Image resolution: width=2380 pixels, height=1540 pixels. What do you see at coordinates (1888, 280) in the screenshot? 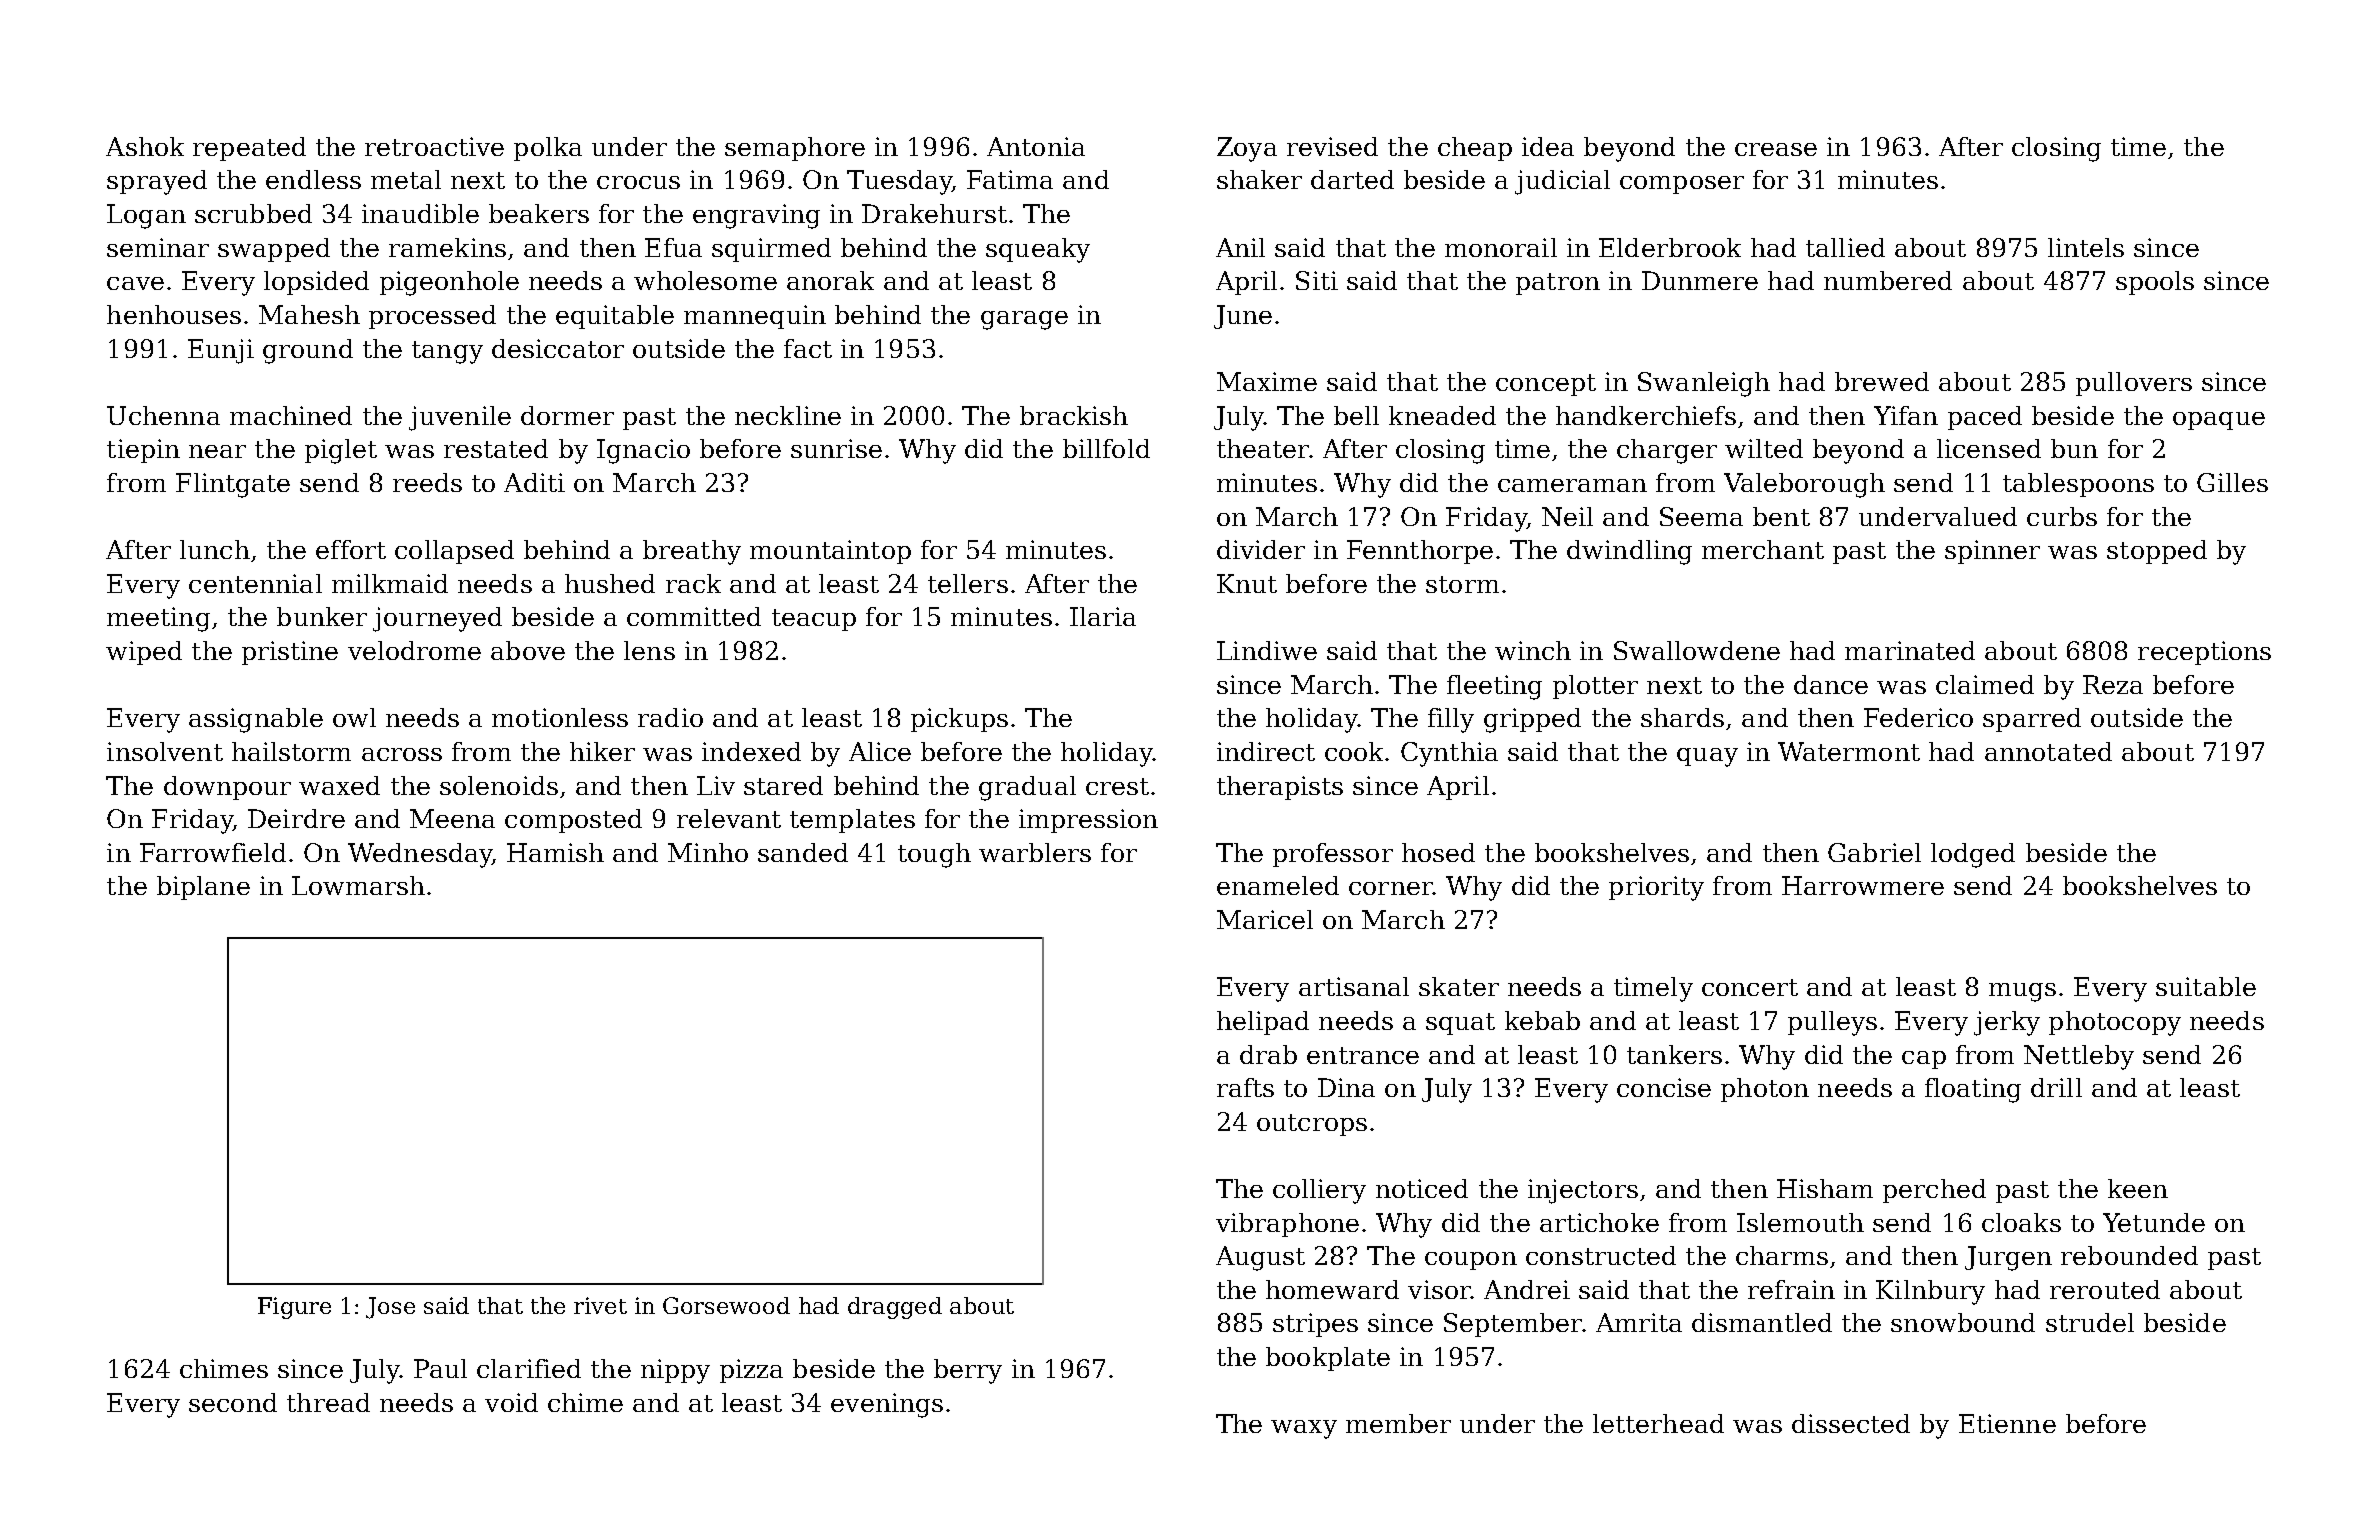
I see `numbered` at bounding box center [1888, 280].
